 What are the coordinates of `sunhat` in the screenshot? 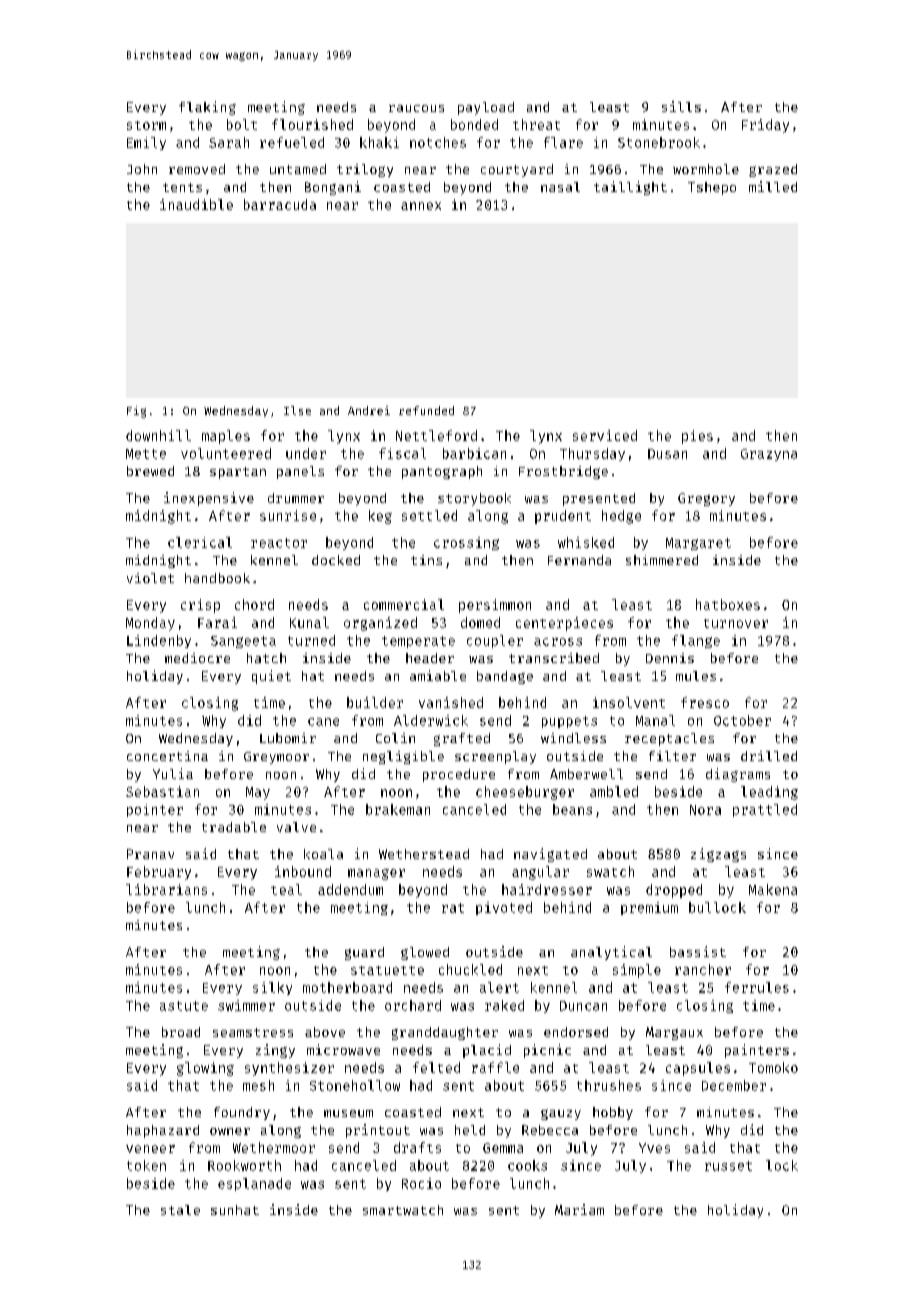 It's located at (235, 1210).
